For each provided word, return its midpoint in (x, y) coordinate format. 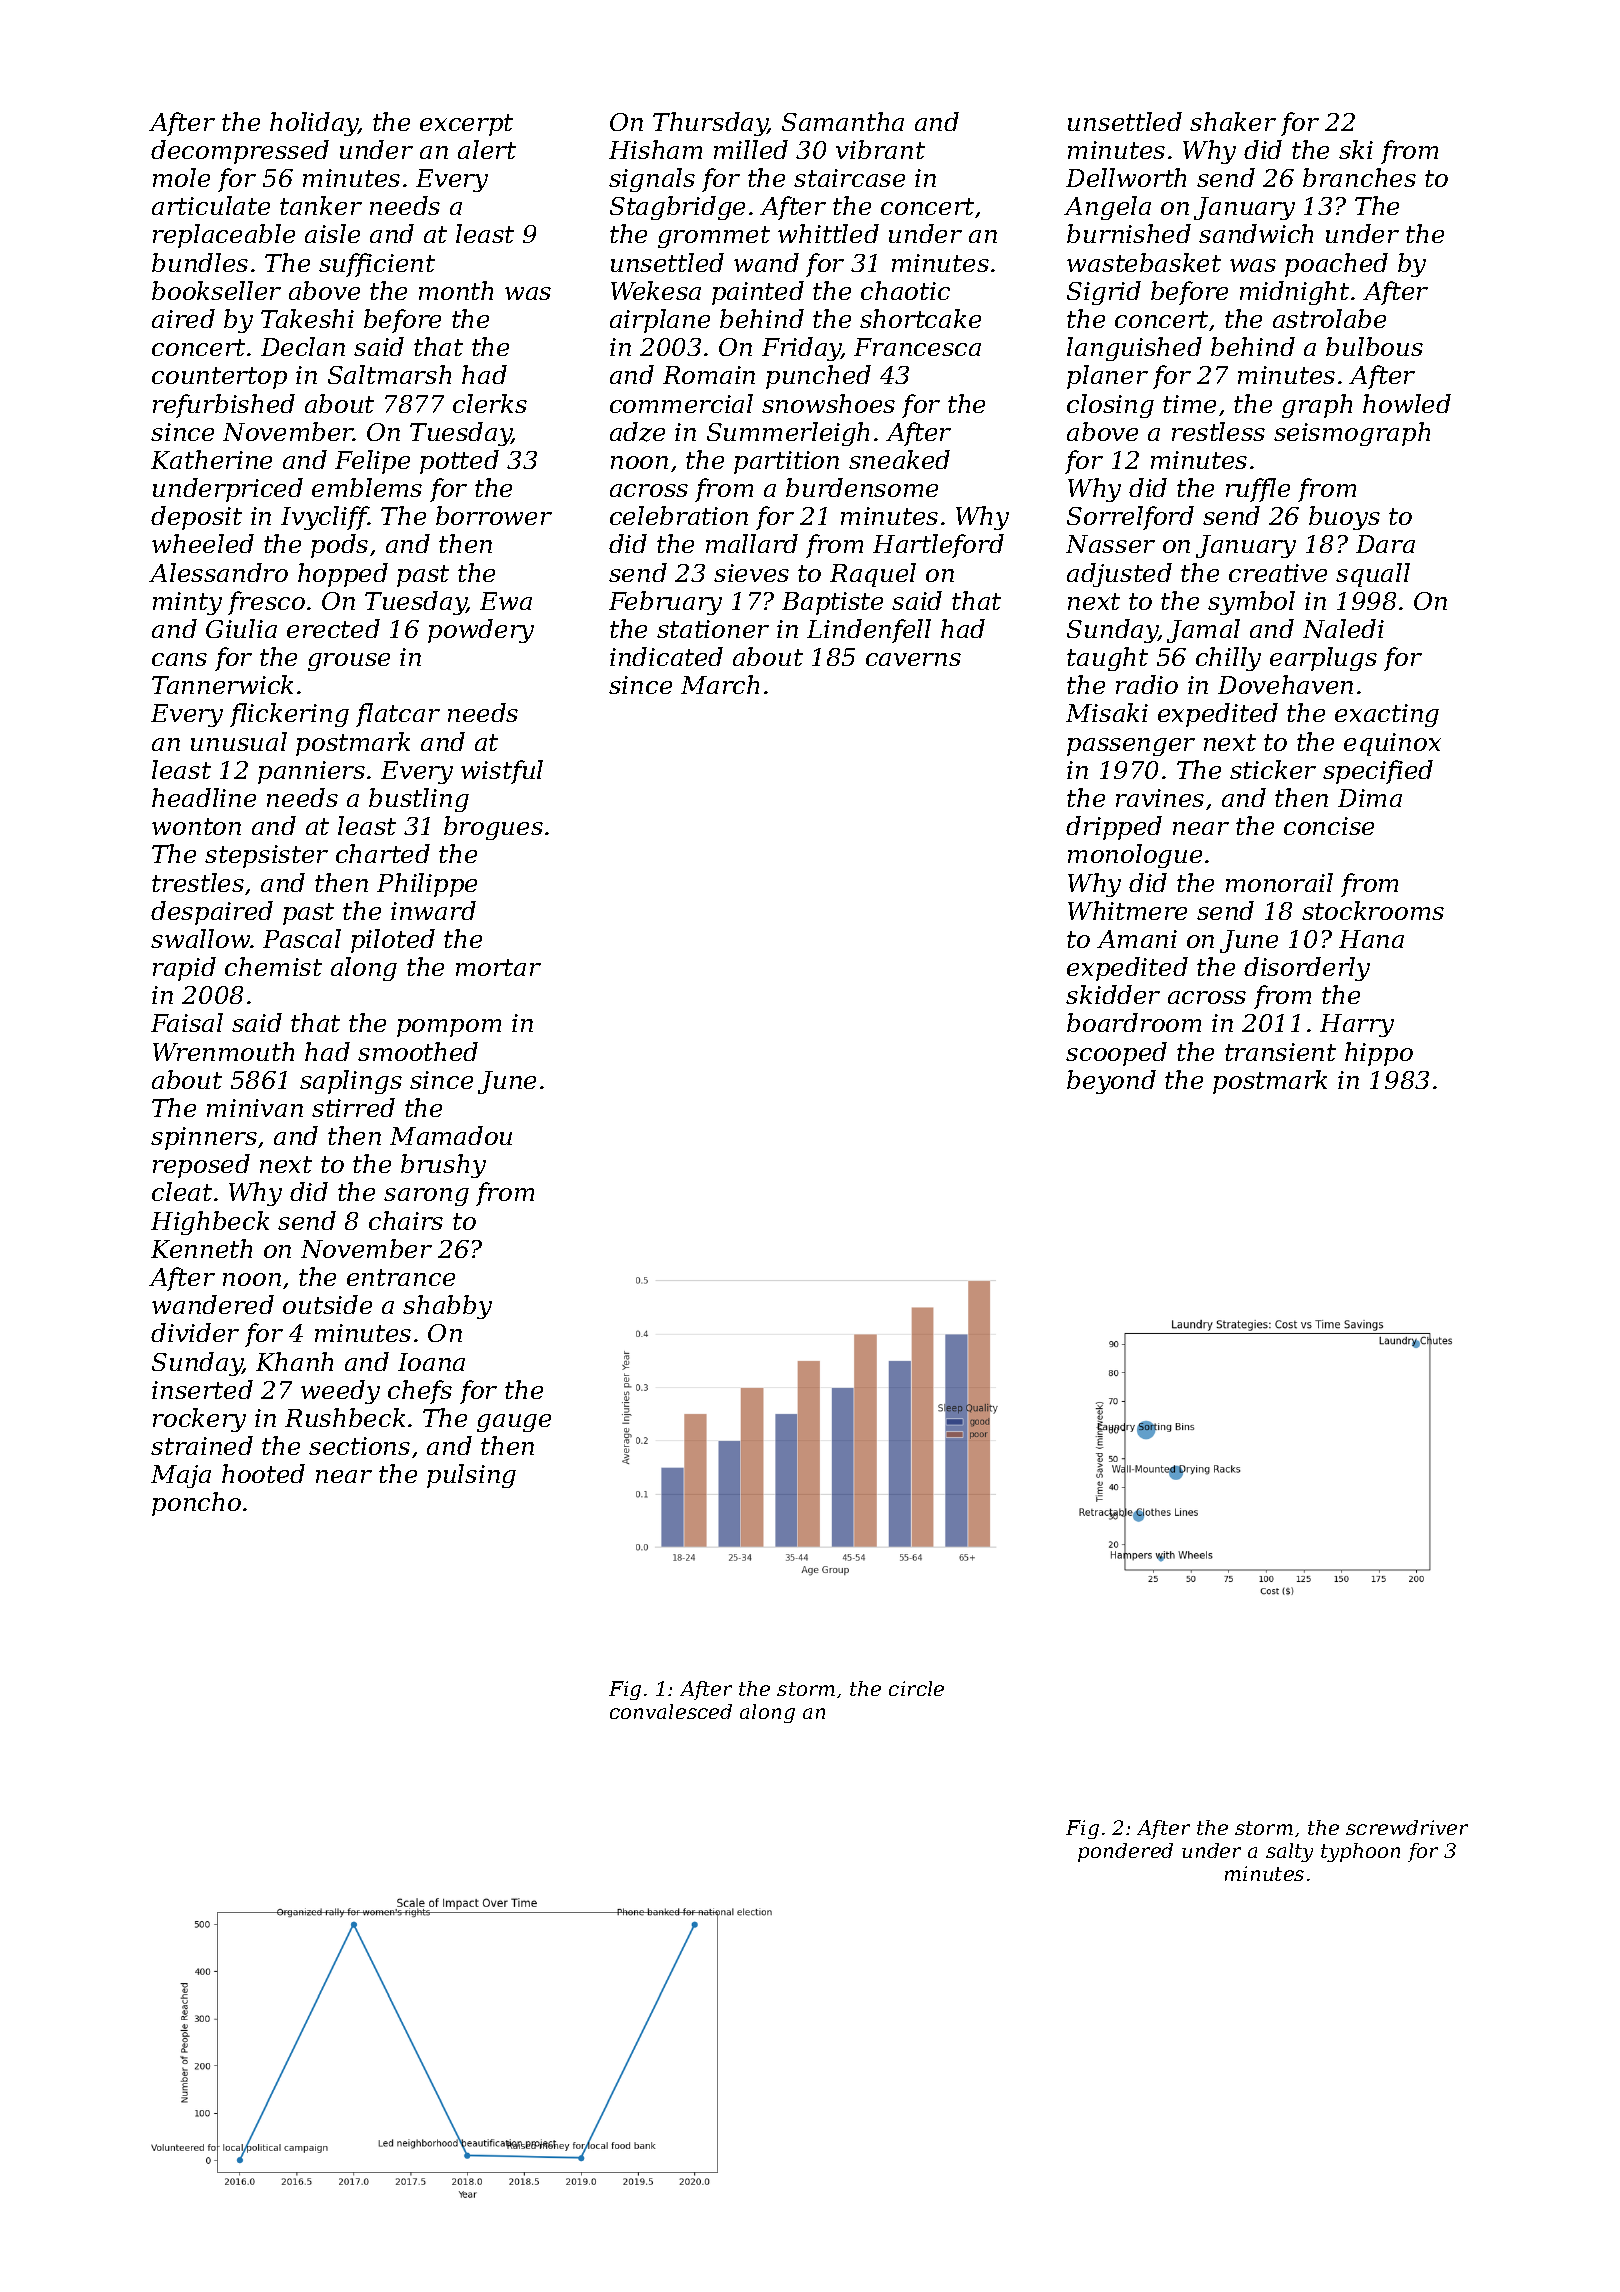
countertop (219, 378)
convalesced (671, 1711)
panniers (311, 772)
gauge (514, 1423)
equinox (1392, 744)
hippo (1379, 1054)
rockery (199, 1420)
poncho (196, 1504)
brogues (493, 828)
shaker (1233, 121)
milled (751, 149)
